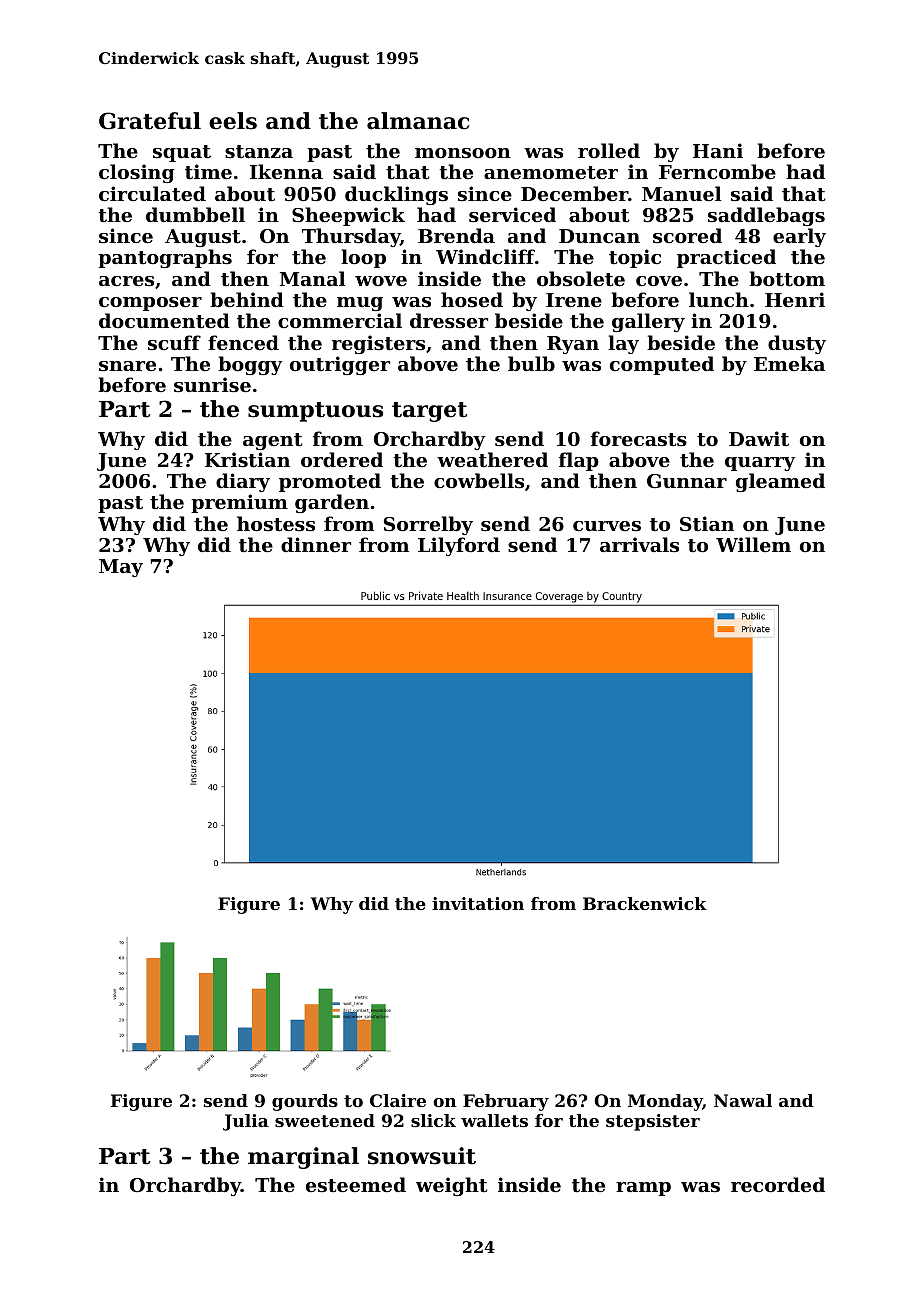 The height and width of the screenshot is (1308, 924). What do you see at coordinates (717, 171) in the screenshot?
I see `Ferncombe` at bounding box center [717, 171].
